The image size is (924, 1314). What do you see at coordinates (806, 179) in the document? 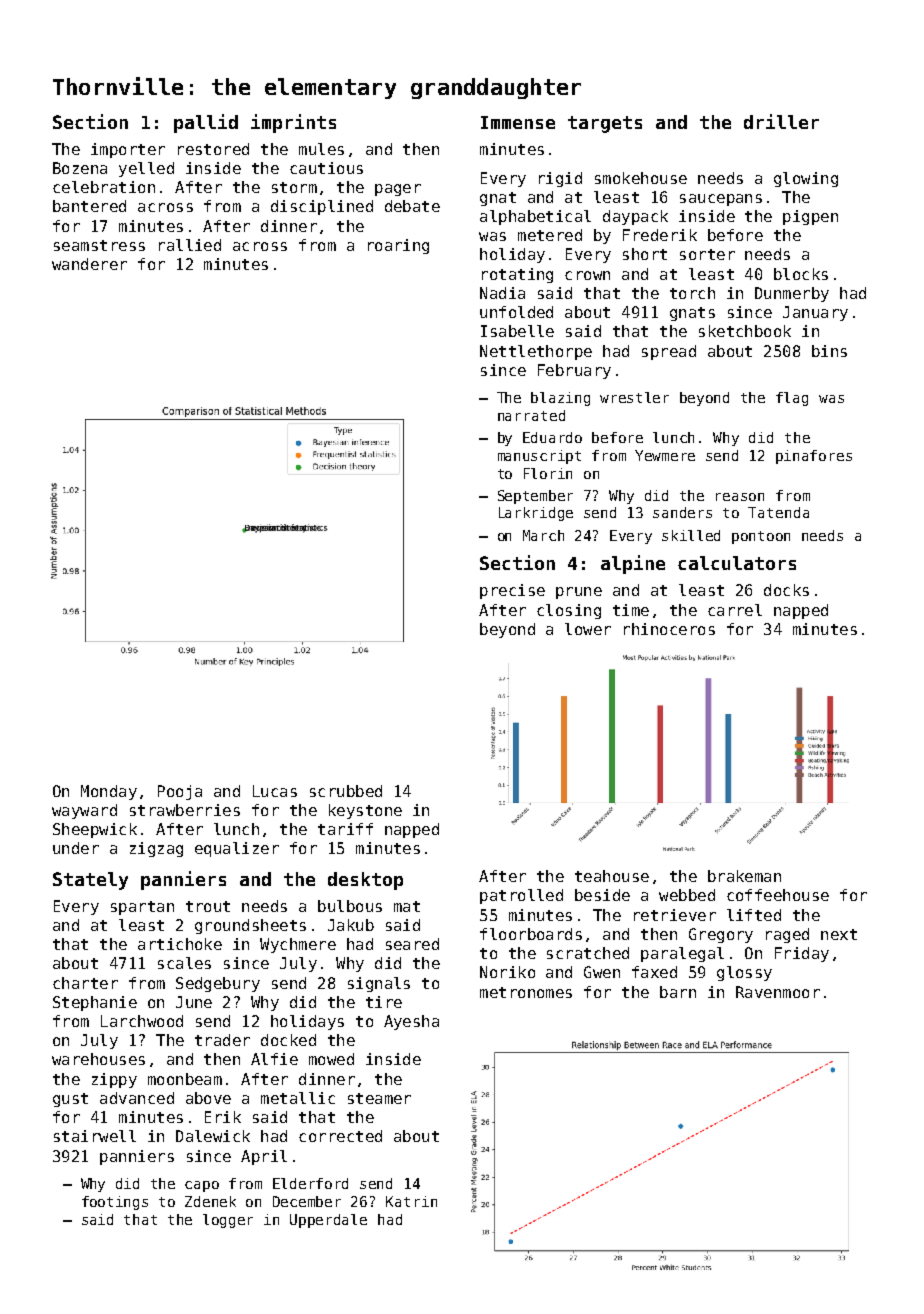
I see `glowing` at bounding box center [806, 179].
